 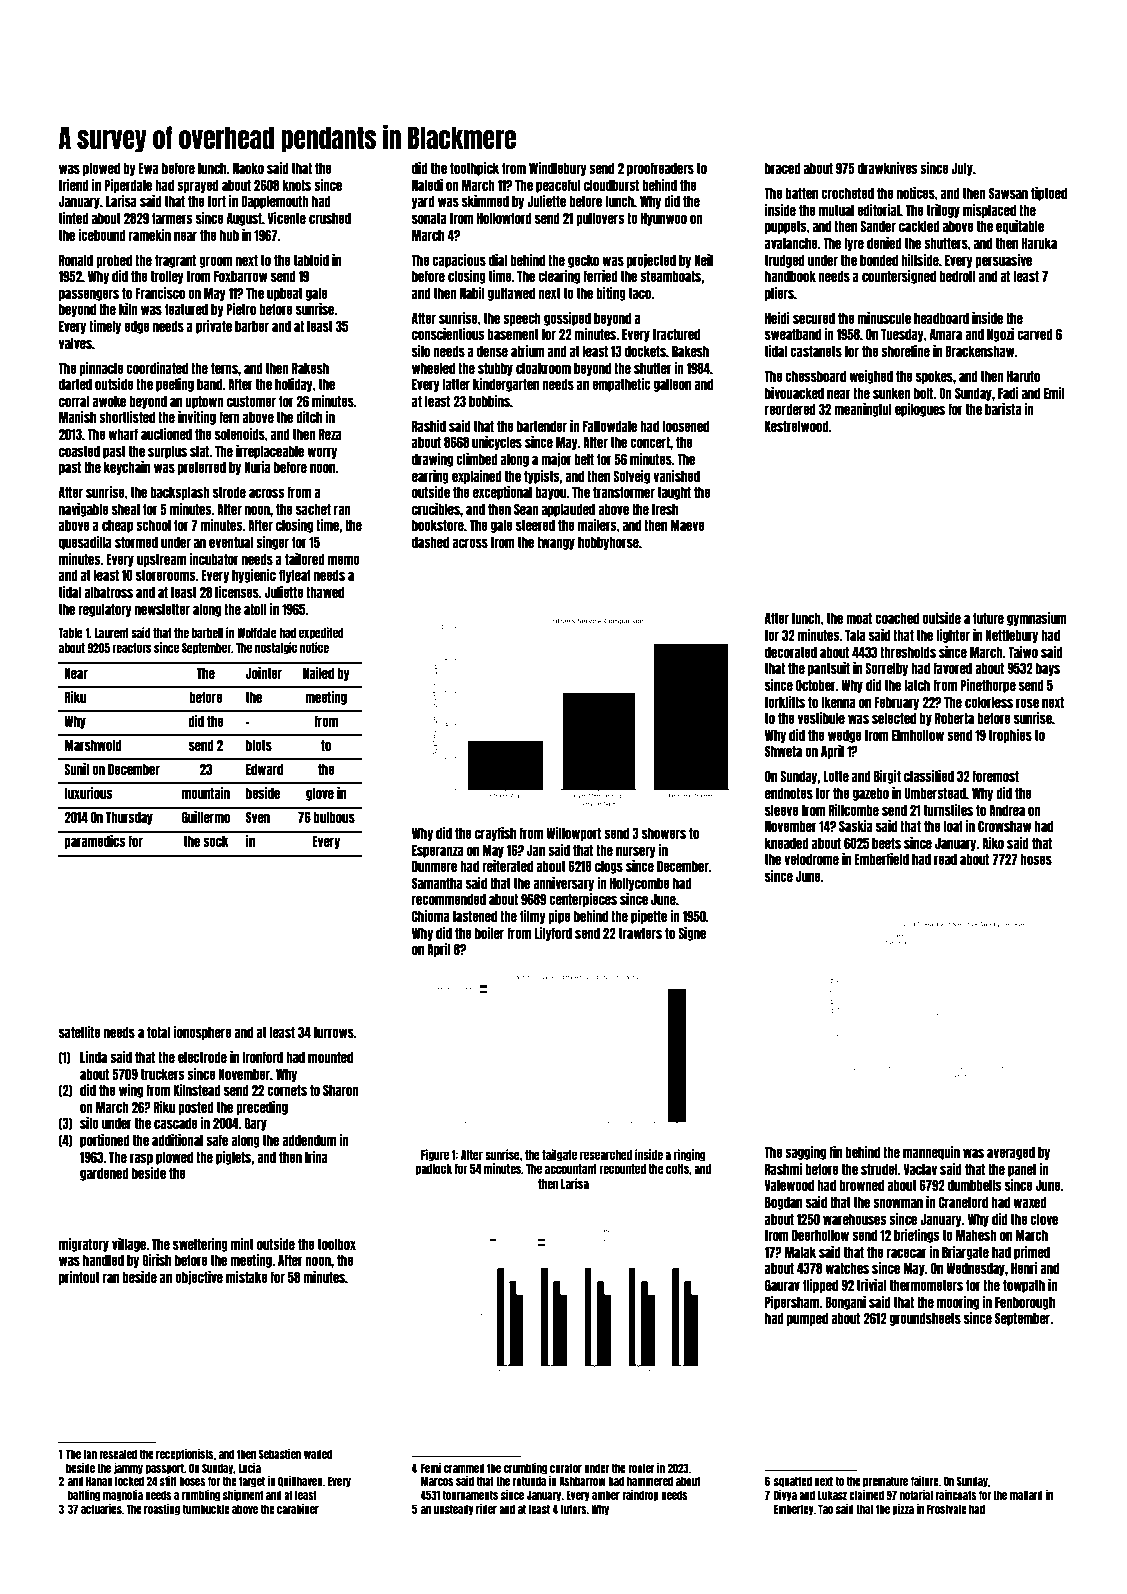 What do you see at coordinates (433, 1170) in the screenshot?
I see `padlock` at bounding box center [433, 1170].
